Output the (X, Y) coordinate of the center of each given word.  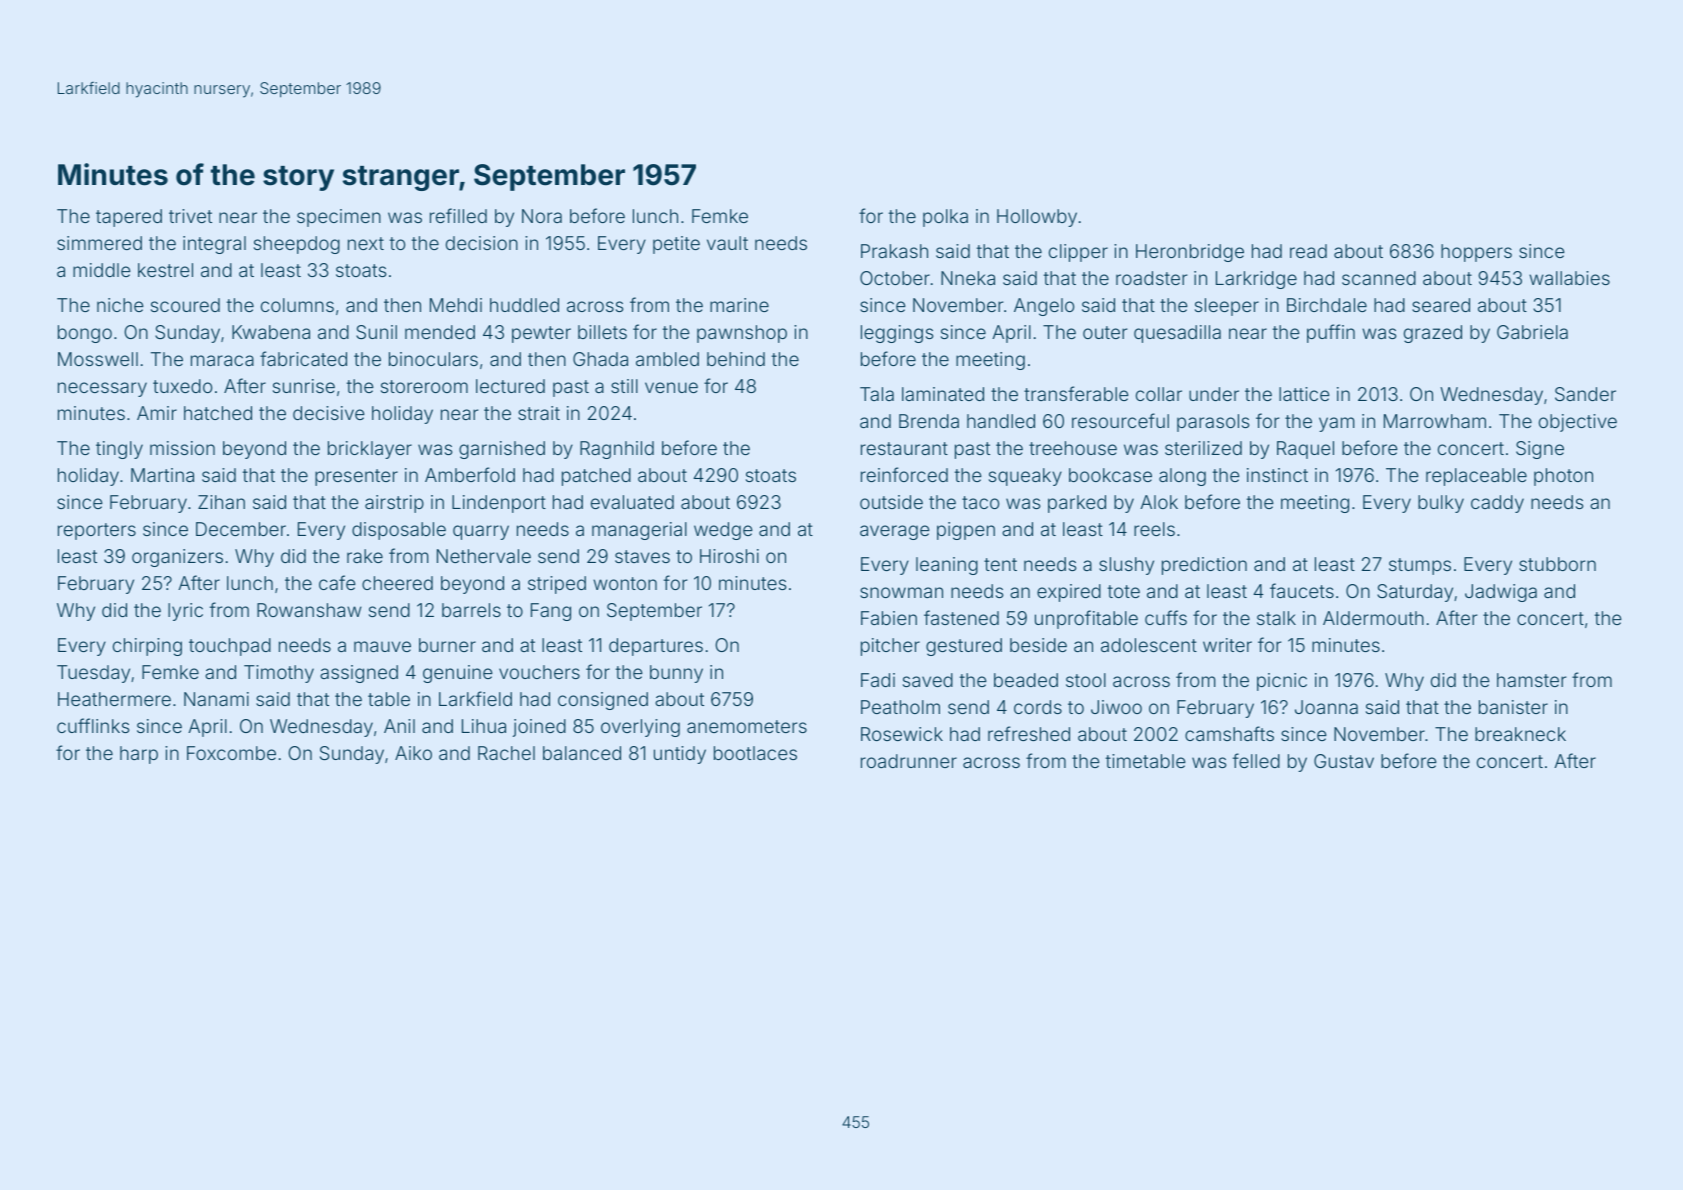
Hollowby (1037, 218)
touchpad (230, 647)
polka (945, 218)
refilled (458, 215)
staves (642, 556)
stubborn (1557, 564)
